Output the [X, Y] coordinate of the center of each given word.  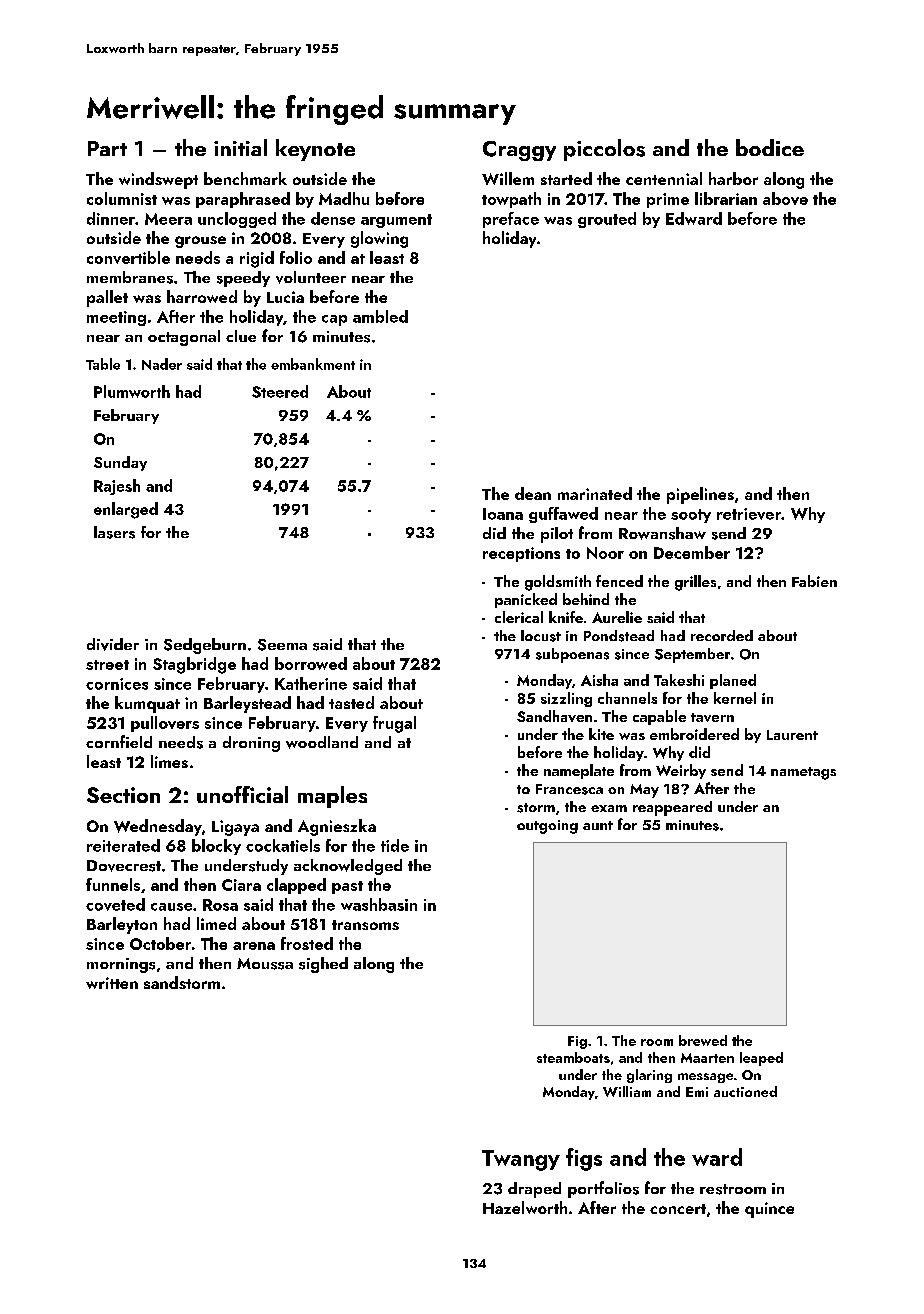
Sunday [120, 463]
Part [107, 148]
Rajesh [117, 487]
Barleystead [247, 704]
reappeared [672, 808]
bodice [770, 147]
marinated [595, 493]
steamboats [573, 1057]
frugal [394, 724]
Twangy [521, 1160]
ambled [380, 316]
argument [396, 221]
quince [769, 1210]
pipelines [700, 495]
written [112, 983]
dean [533, 493]
